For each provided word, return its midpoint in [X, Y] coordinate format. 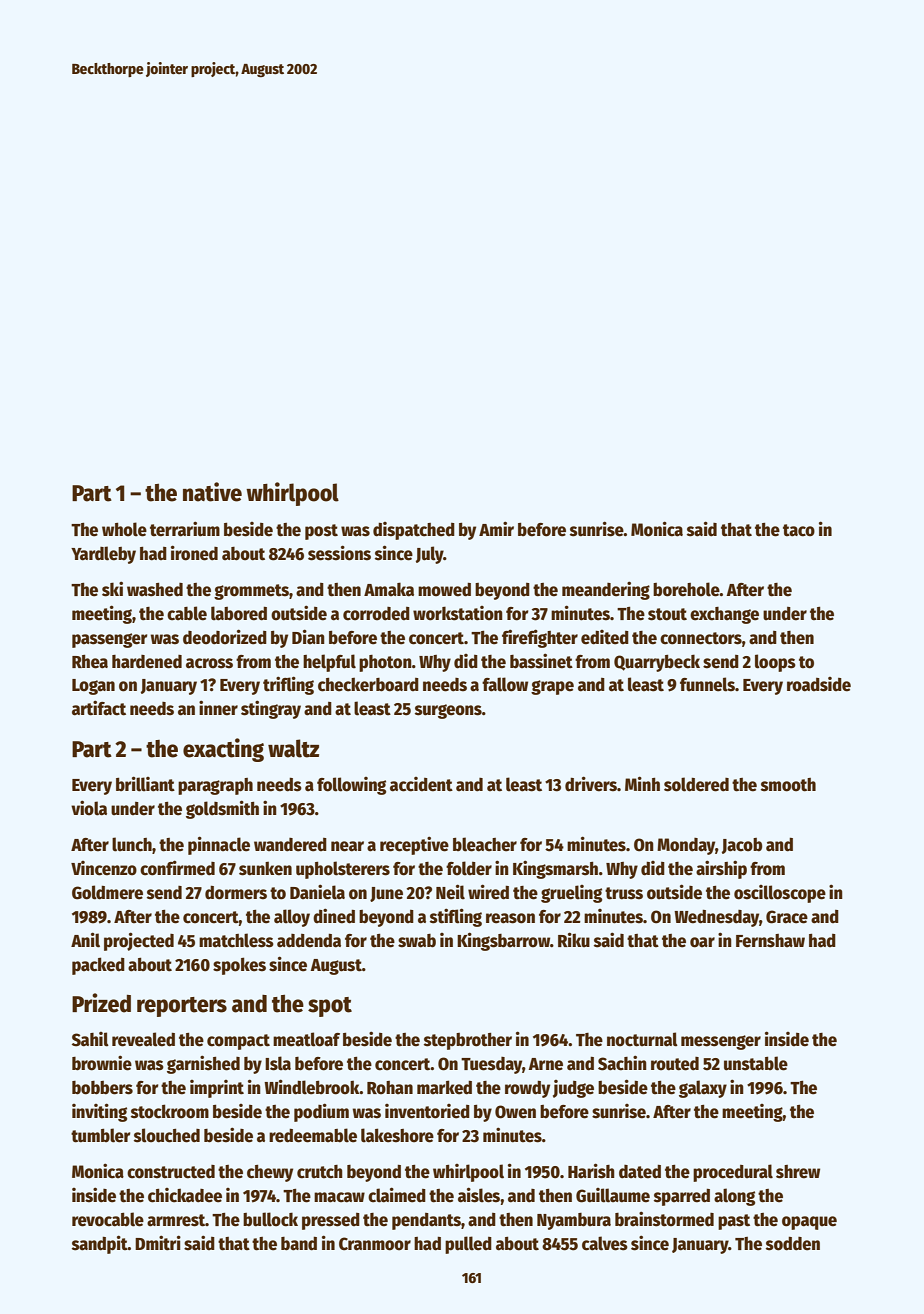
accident [421, 784]
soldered [696, 784]
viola [89, 808]
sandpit [100, 1244]
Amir [496, 528]
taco [799, 530]
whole [124, 529]
